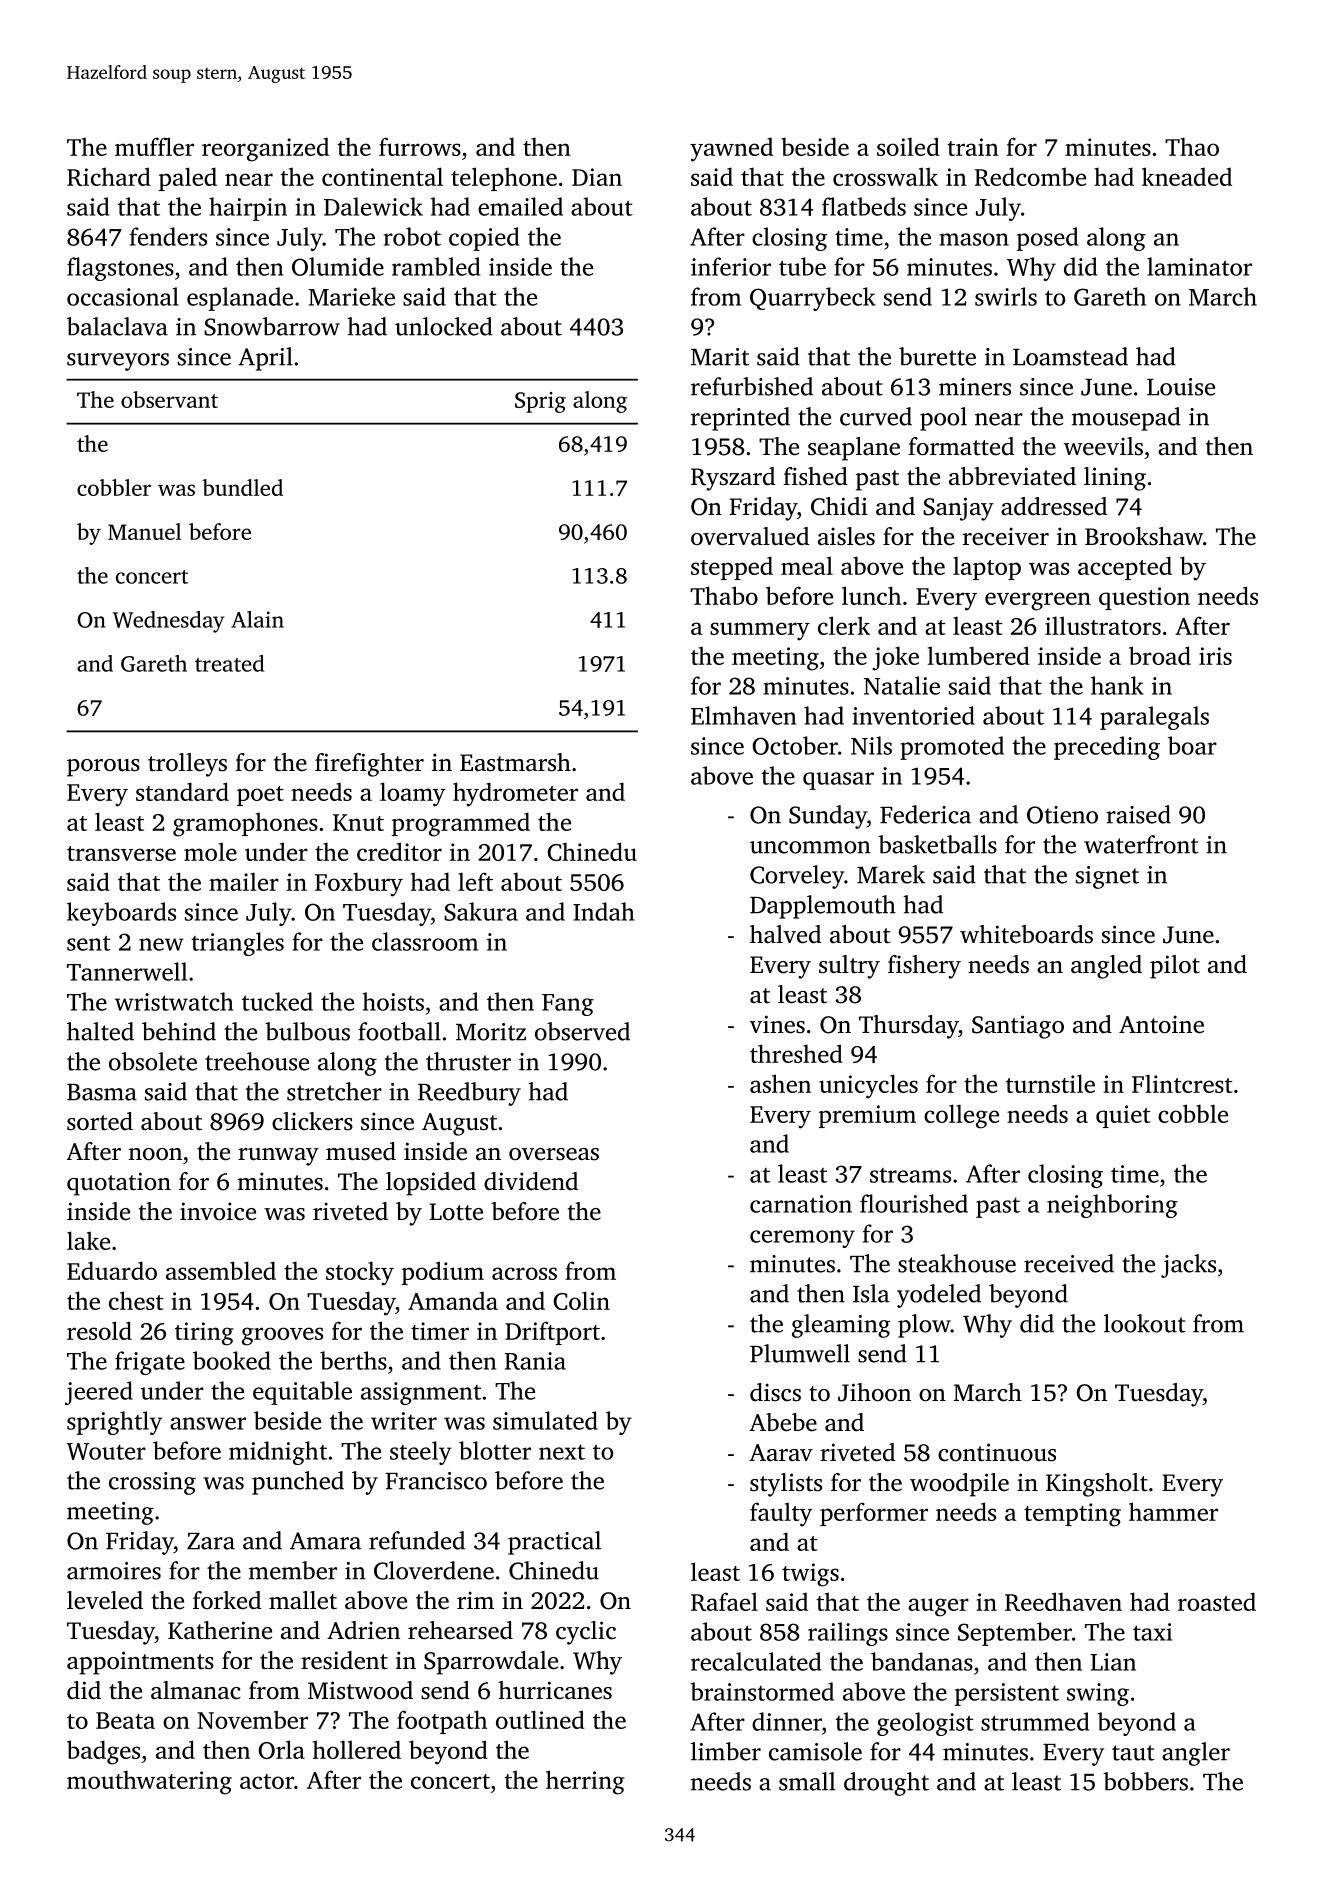 The height and width of the screenshot is (1878, 1328). Describe the element at coordinates (1154, 718) in the screenshot. I see `paralegals` at that location.
